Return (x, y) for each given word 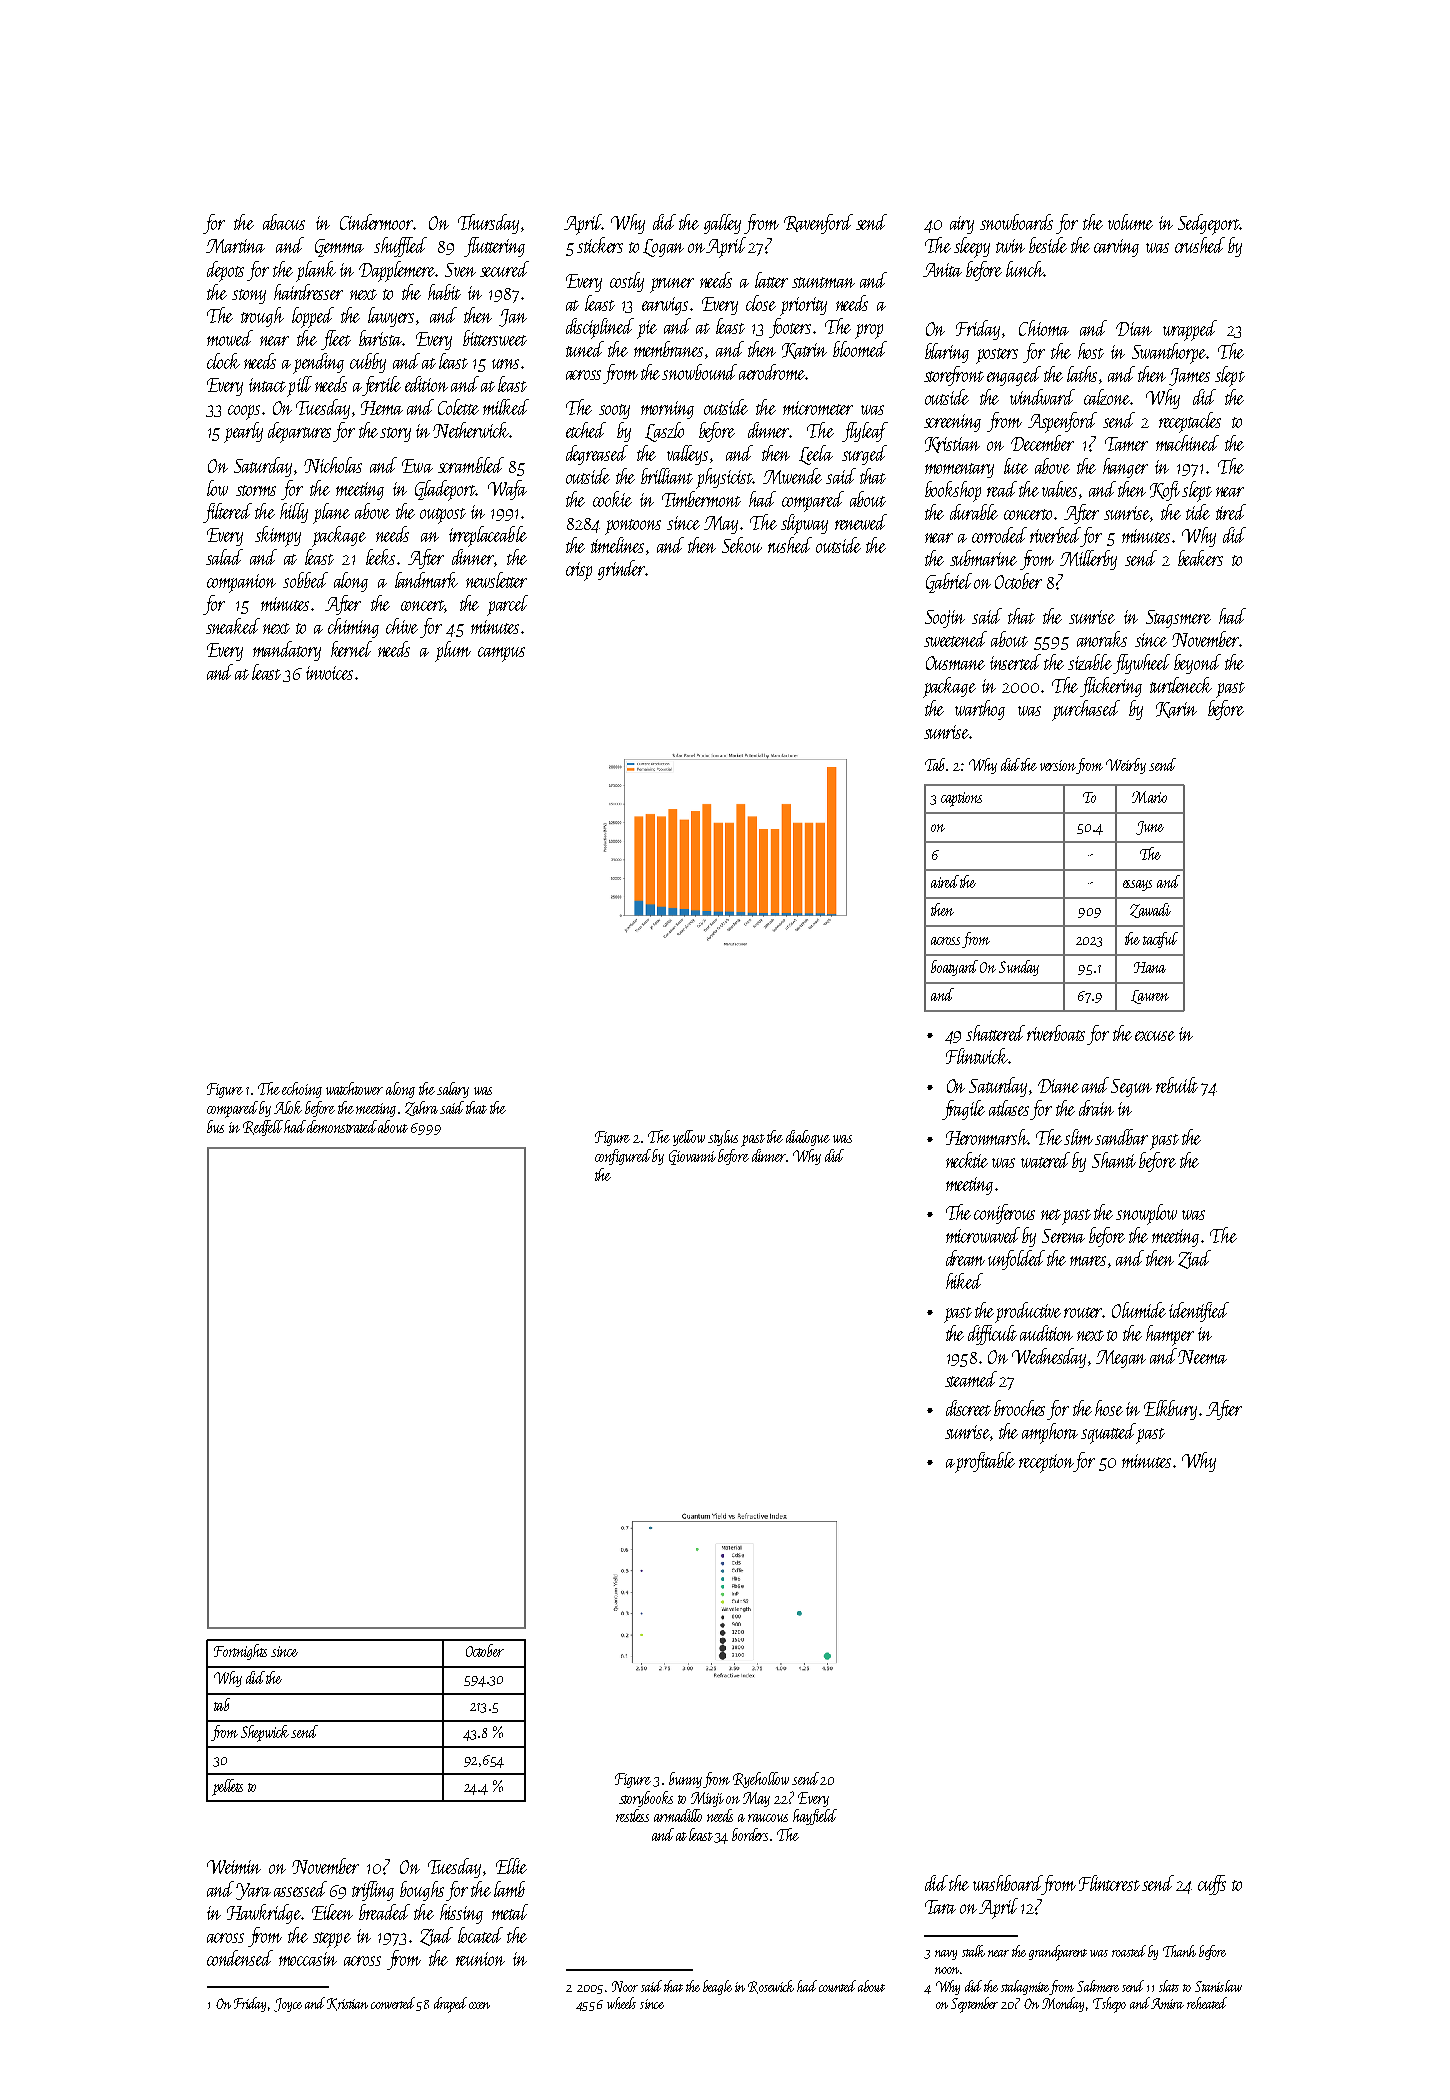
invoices (329, 673)
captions (961, 799)
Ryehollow (761, 1780)
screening (952, 423)
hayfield (815, 1817)
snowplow (1146, 1214)
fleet (336, 340)
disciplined (600, 328)
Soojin (945, 619)
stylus (723, 1138)
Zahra (421, 1108)
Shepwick (265, 1733)
